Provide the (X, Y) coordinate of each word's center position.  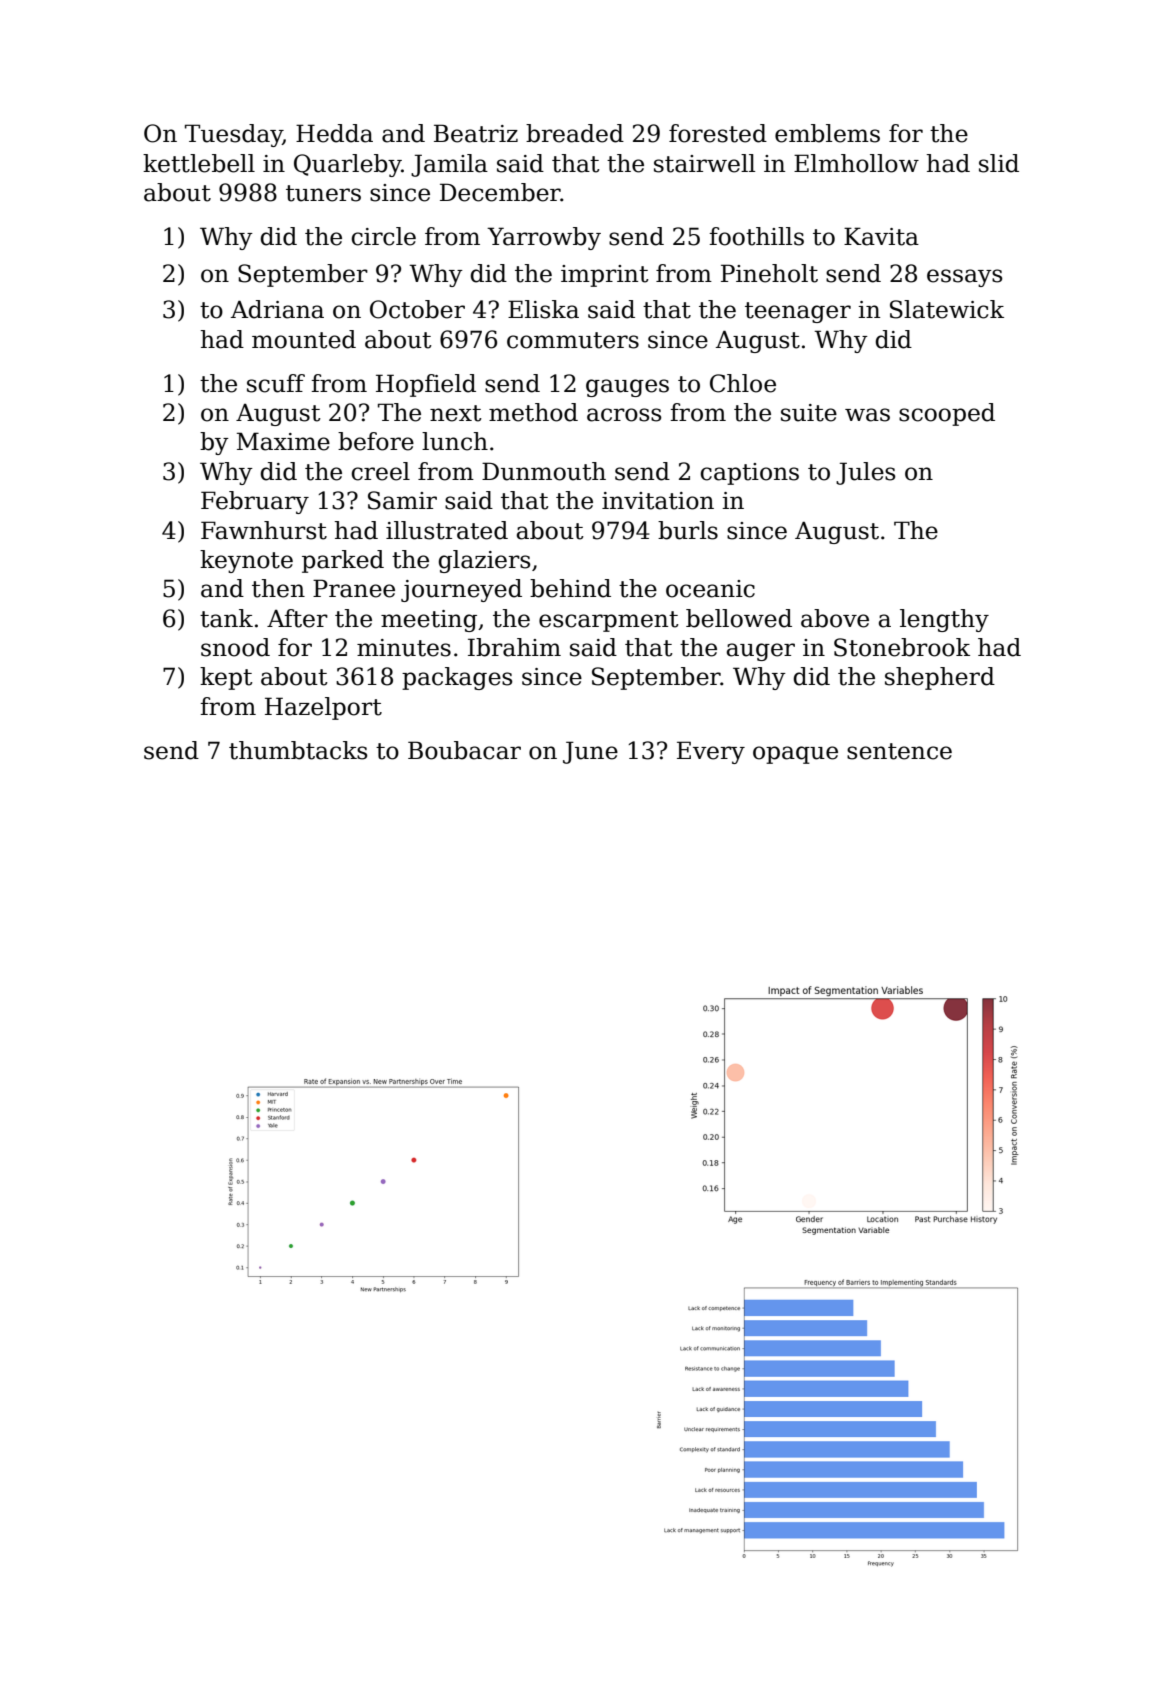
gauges (627, 388)
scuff (276, 383)
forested (718, 133)
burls (688, 530)
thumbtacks (298, 750)
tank (226, 618)
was (867, 415)
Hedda (334, 133)
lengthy (944, 620)
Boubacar (464, 750)
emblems (827, 133)
